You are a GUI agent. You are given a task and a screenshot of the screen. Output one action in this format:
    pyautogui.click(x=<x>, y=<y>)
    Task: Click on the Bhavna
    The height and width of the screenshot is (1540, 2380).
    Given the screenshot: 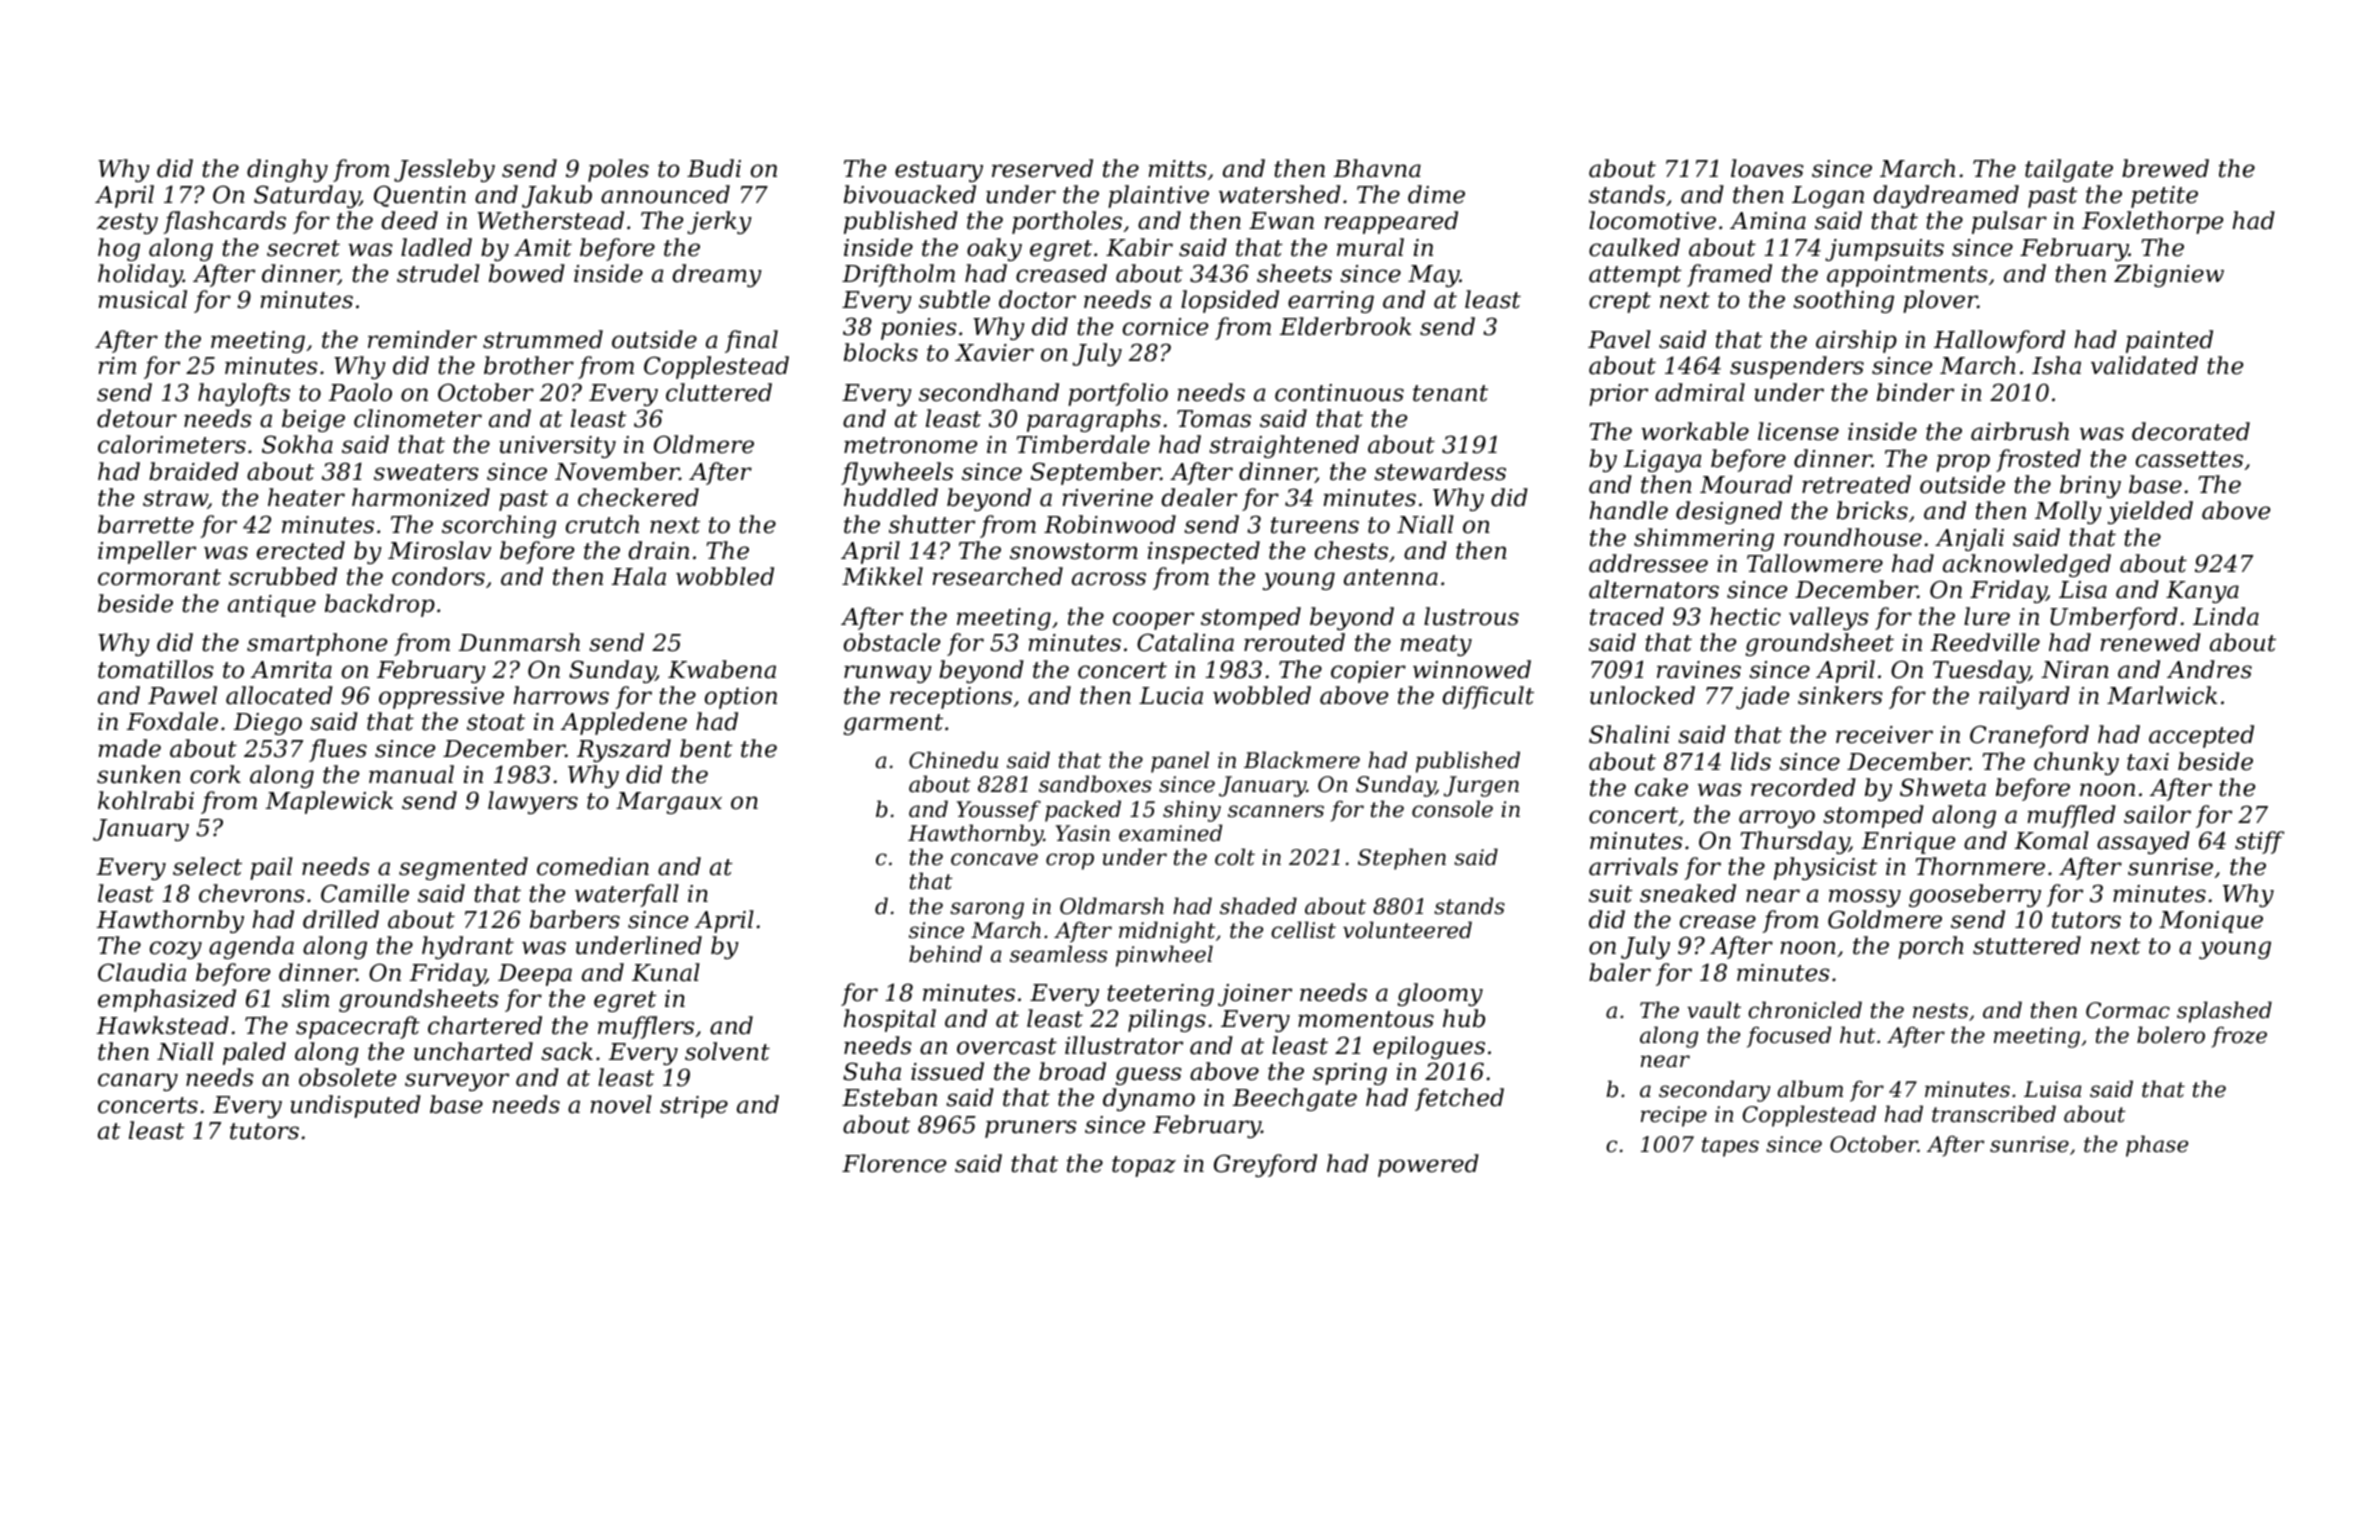 What is the action you would take?
    pyautogui.click(x=1377, y=168)
